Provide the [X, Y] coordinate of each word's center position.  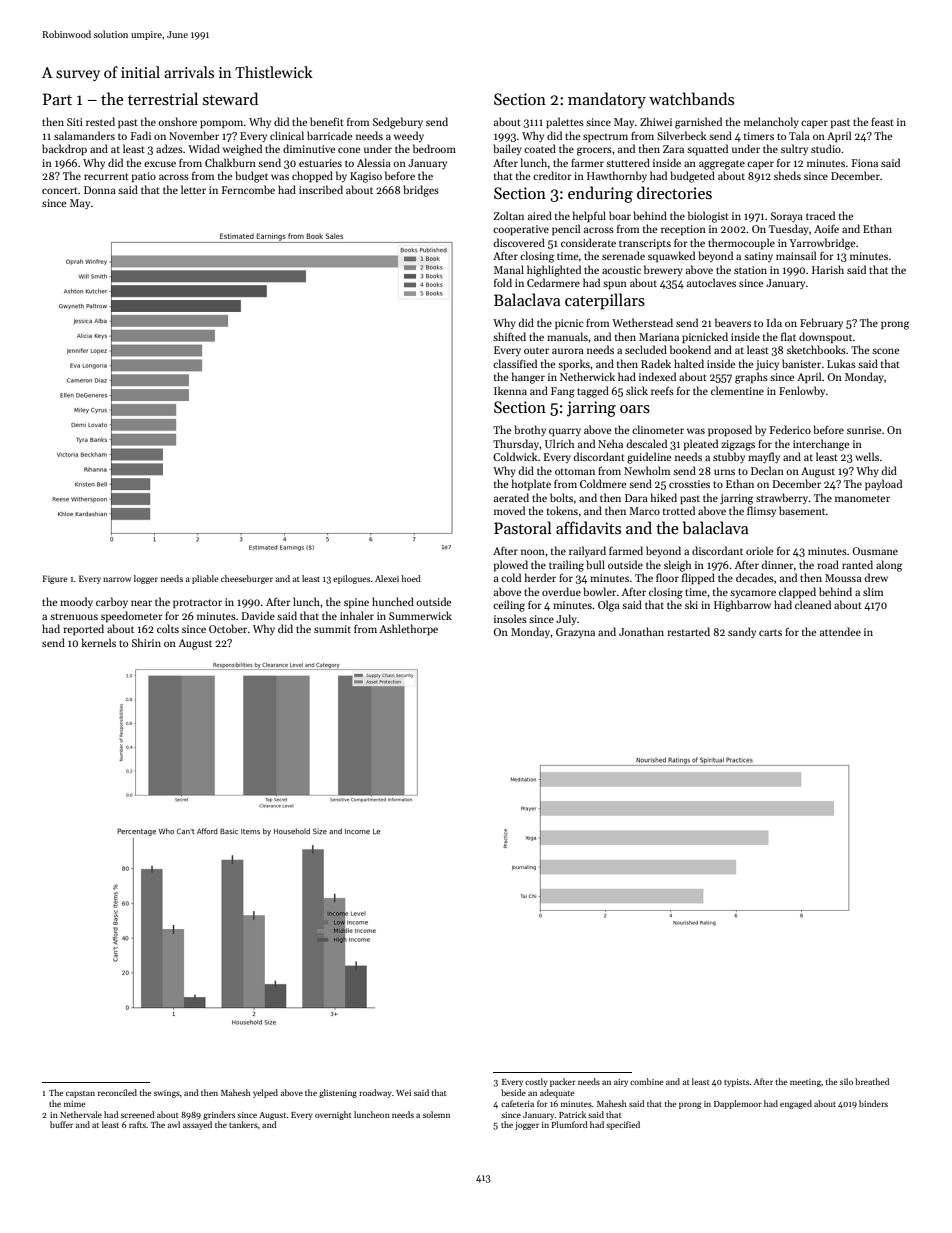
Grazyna [575, 633]
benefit [327, 121]
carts [770, 632]
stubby [729, 457]
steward [230, 98]
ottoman [575, 471]
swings [167, 1094]
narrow [117, 579]
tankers [243, 1124]
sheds [787, 175]
